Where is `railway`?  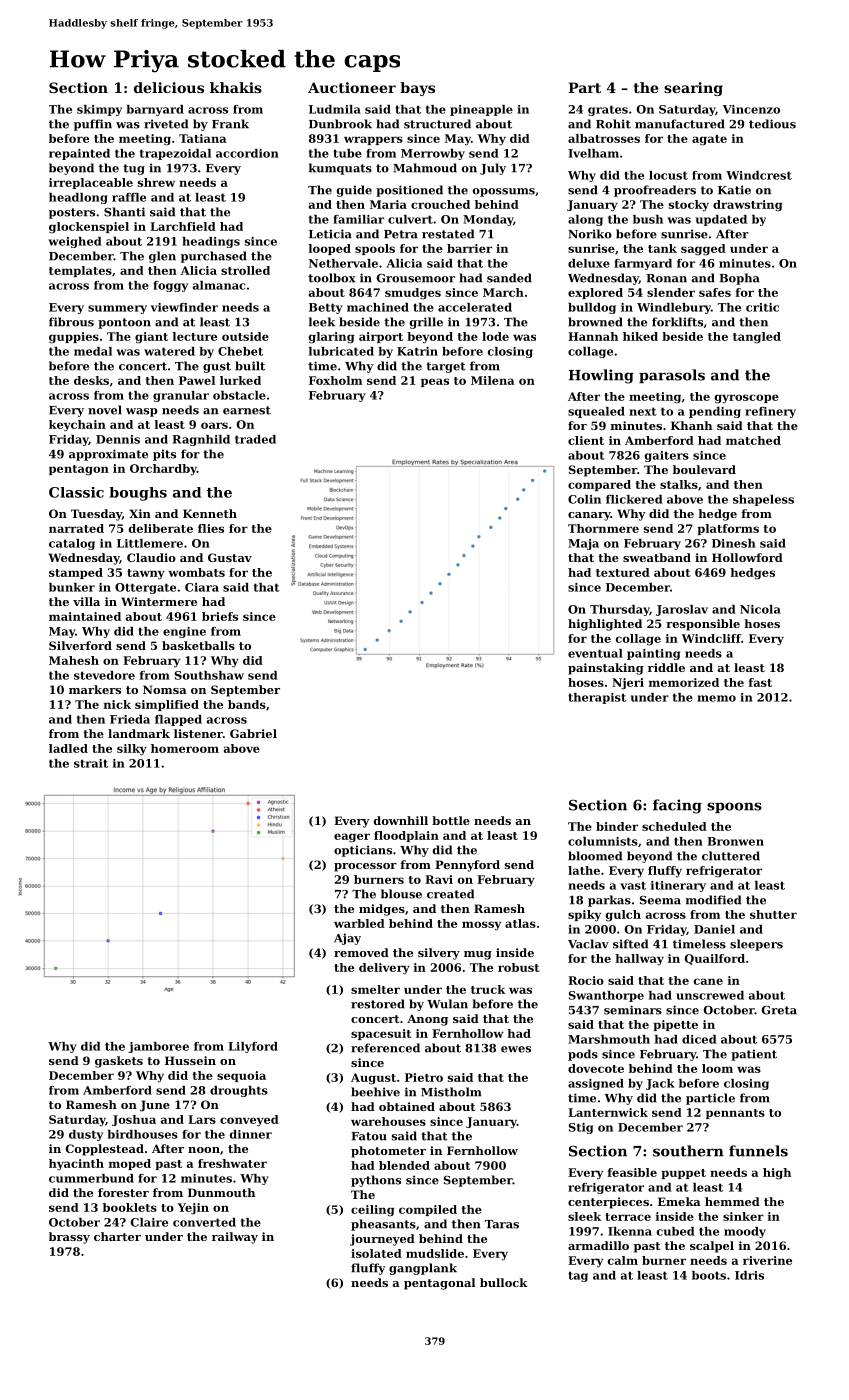 railway is located at coordinates (235, 1238).
